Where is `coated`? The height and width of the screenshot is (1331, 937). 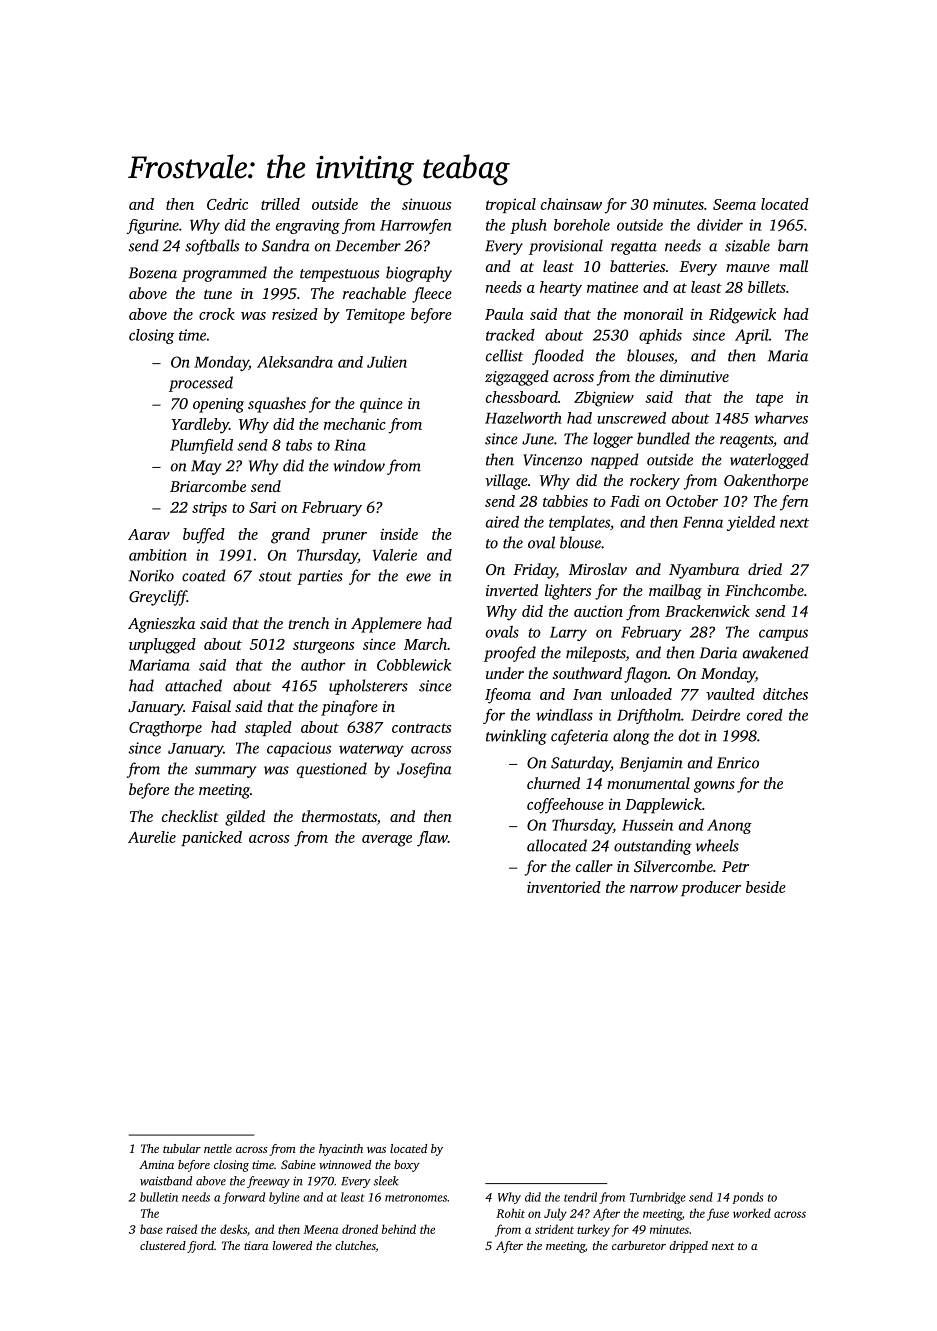
coated is located at coordinates (204, 575).
